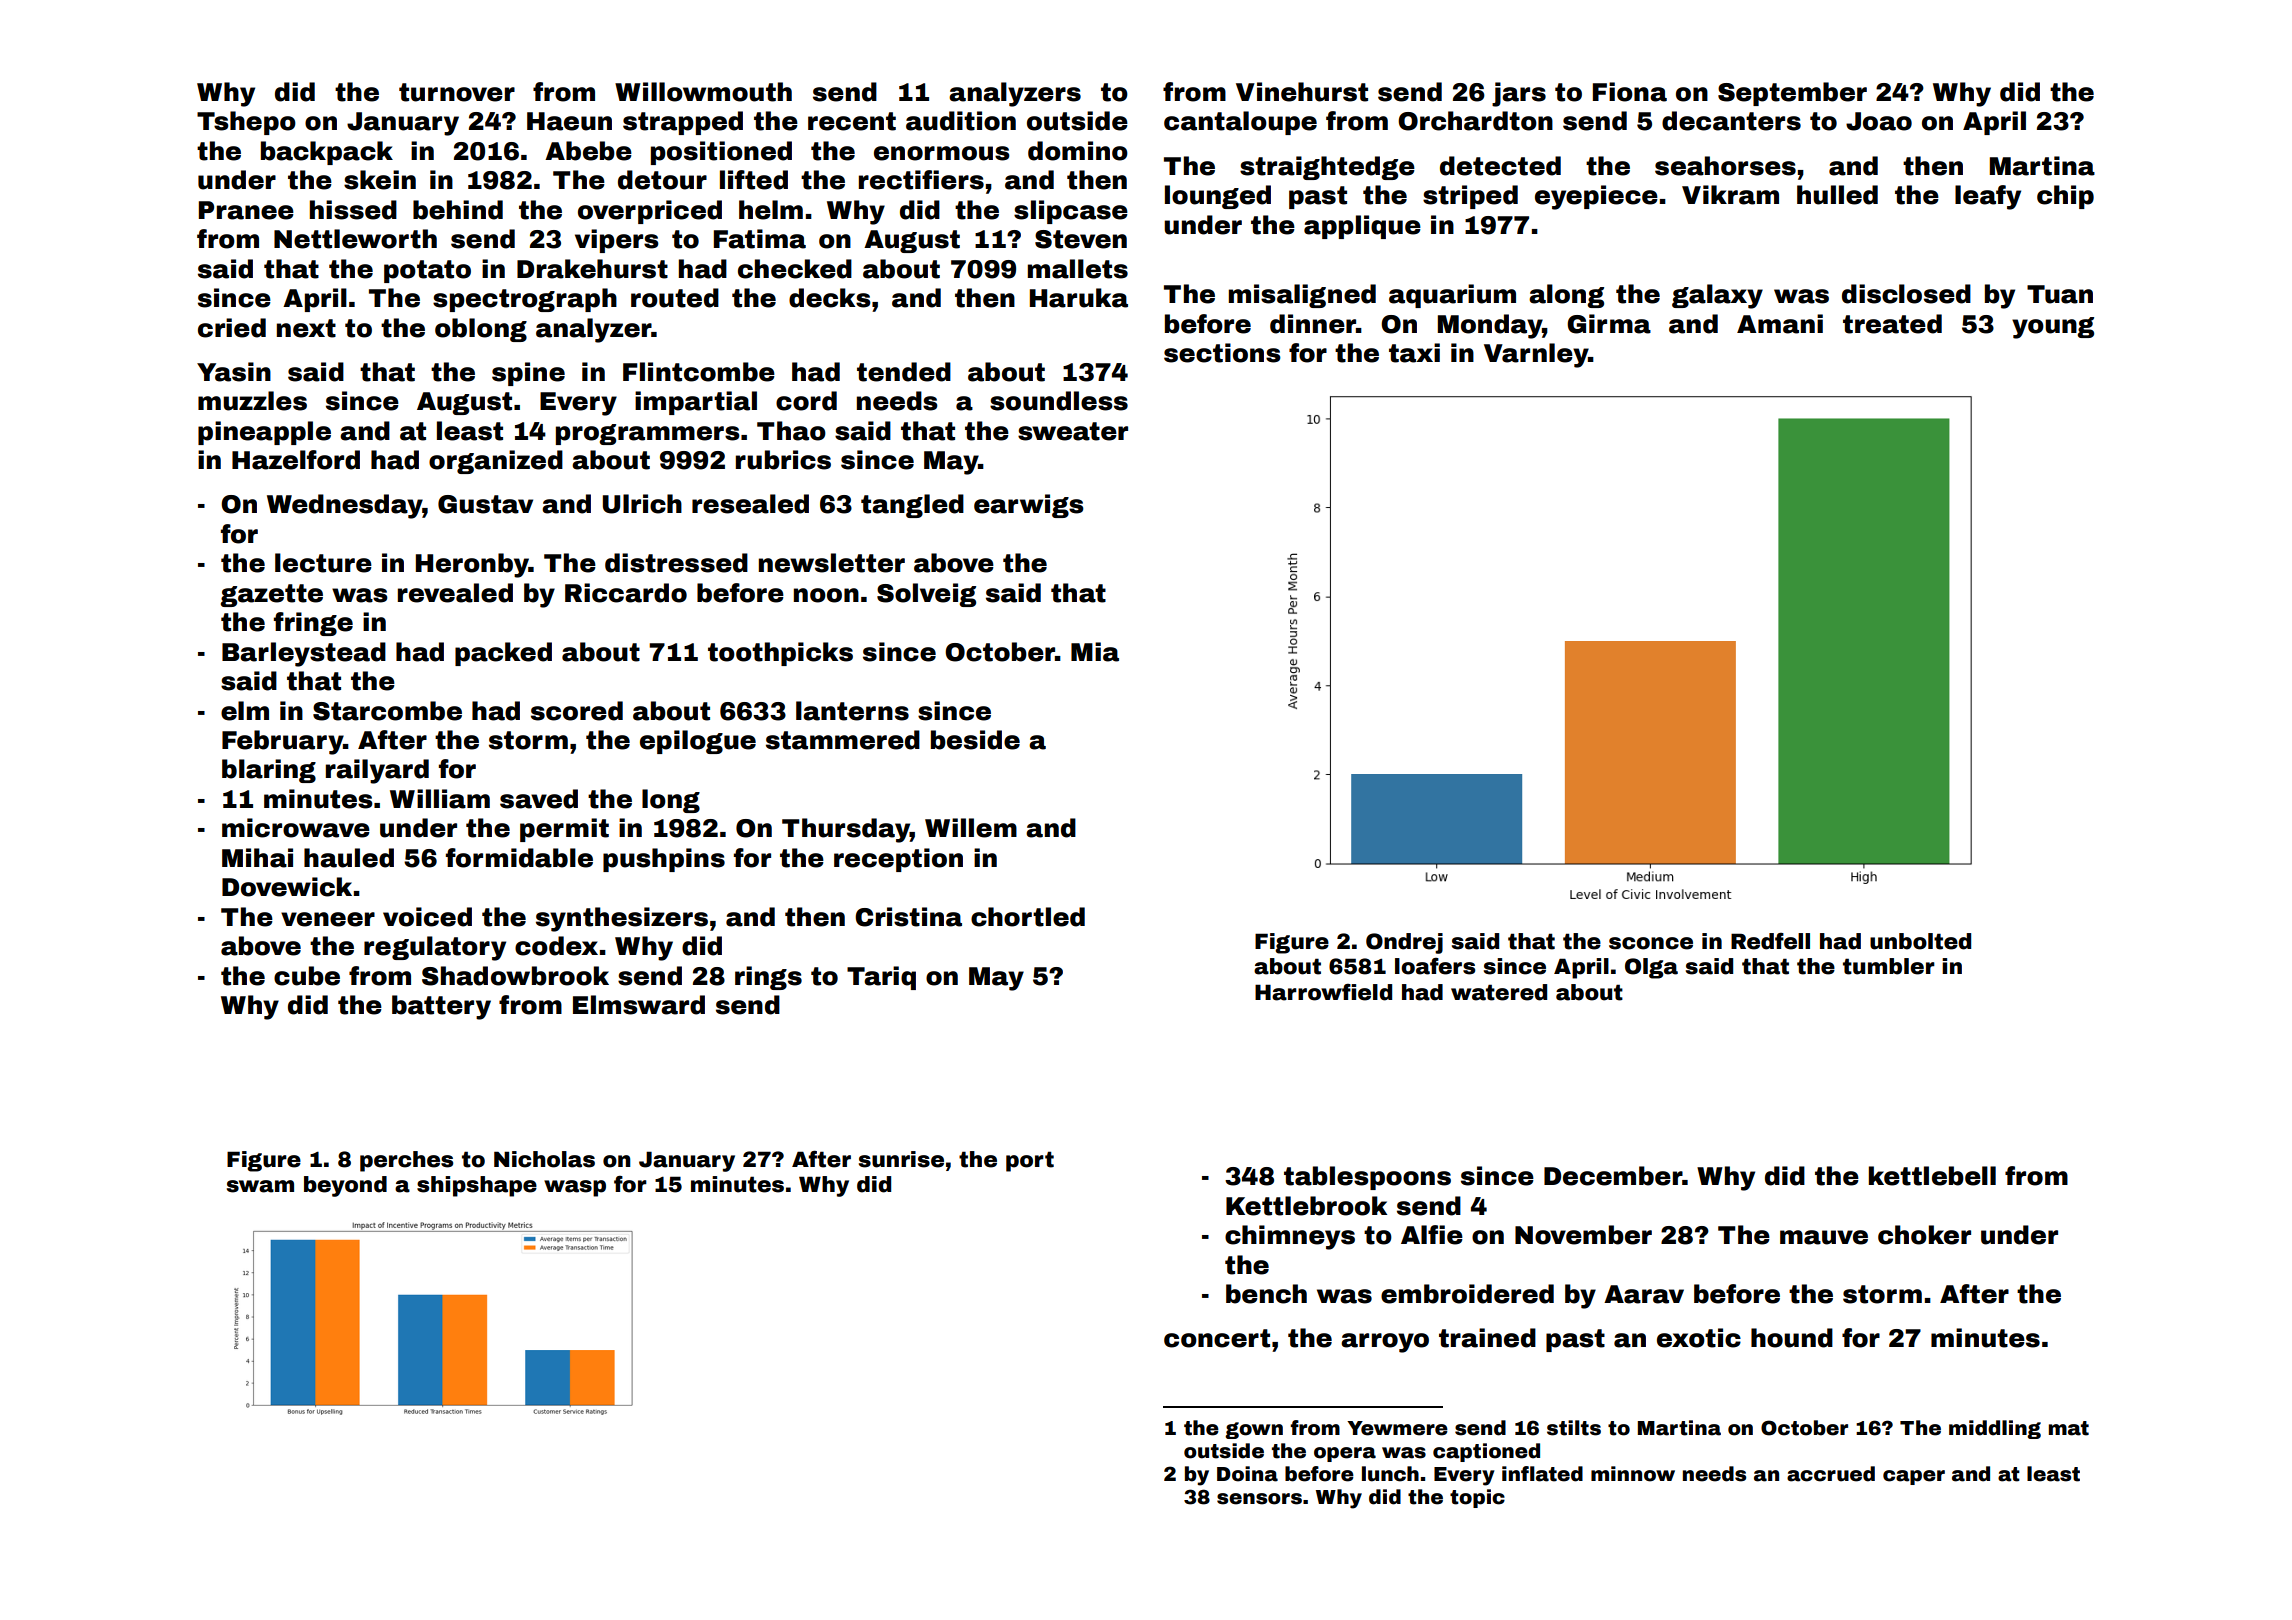 This screenshot has height=1620, width=2292. I want to click on Vinehurst, so click(1302, 92).
